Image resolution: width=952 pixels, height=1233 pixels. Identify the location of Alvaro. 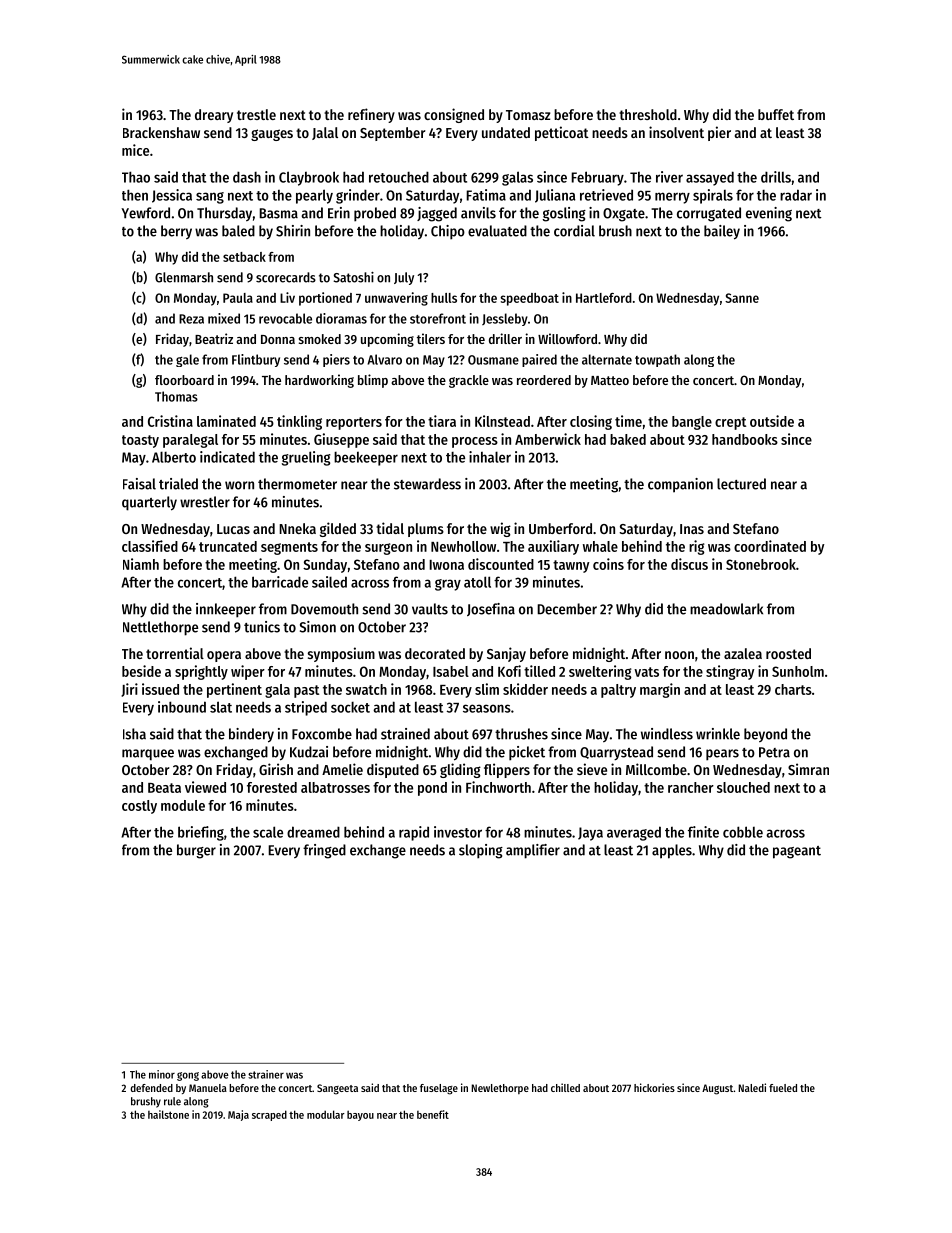
(384, 359).
